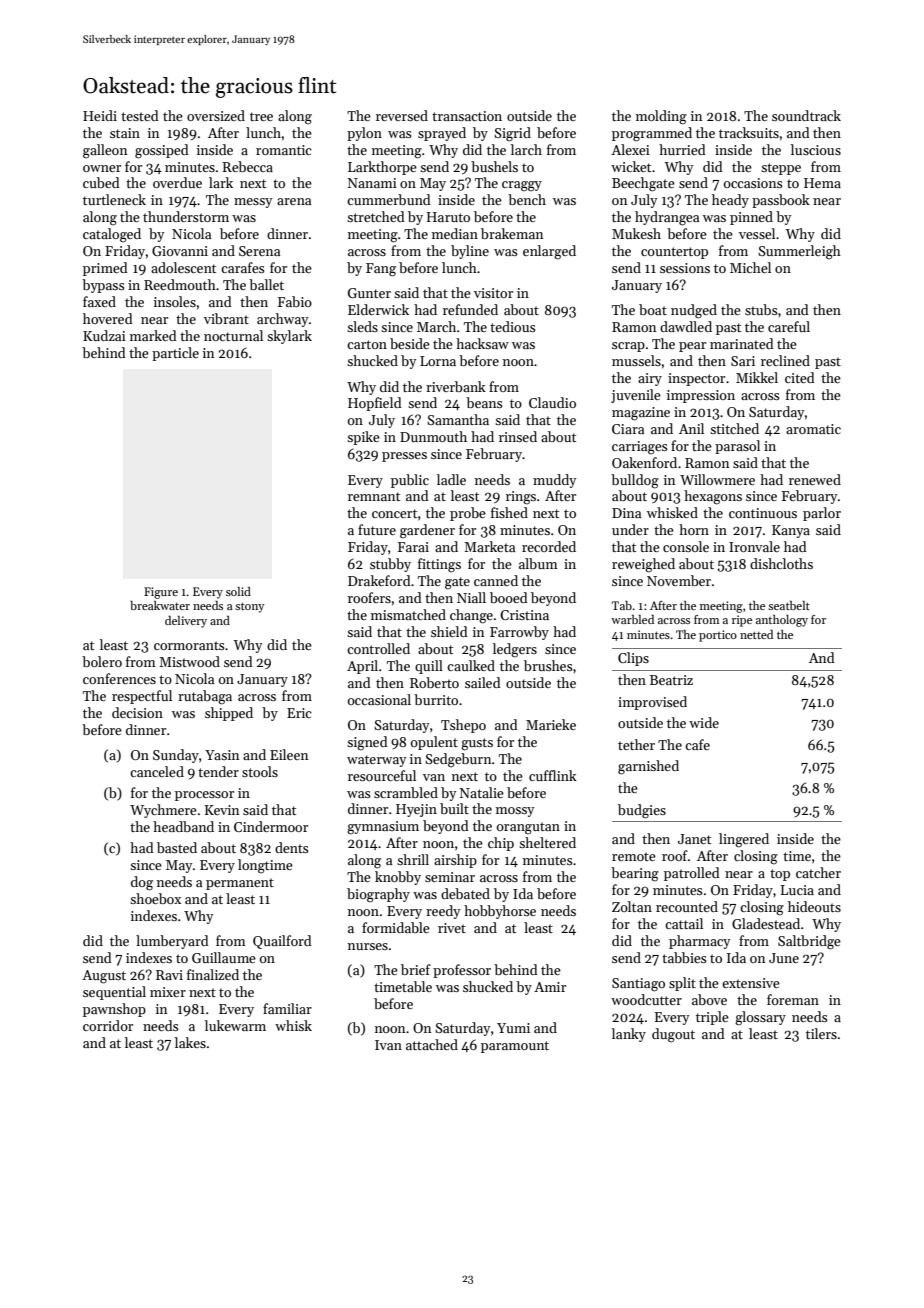 Image resolution: width=924 pixels, height=1308 pixels. I want to click on August, so click(104, 977).
